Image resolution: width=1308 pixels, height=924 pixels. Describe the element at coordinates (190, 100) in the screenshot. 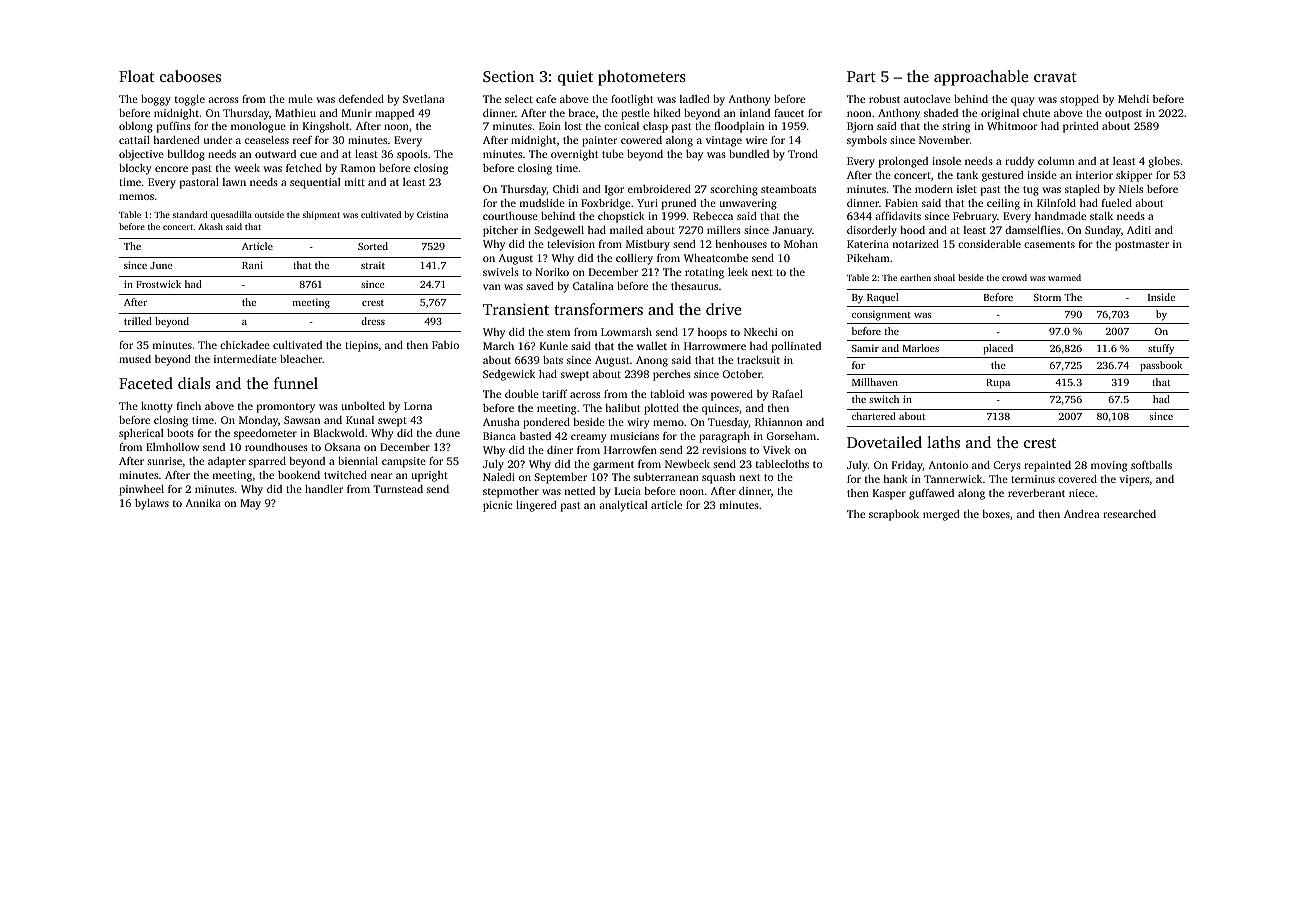

I see `toggle` at that location.
